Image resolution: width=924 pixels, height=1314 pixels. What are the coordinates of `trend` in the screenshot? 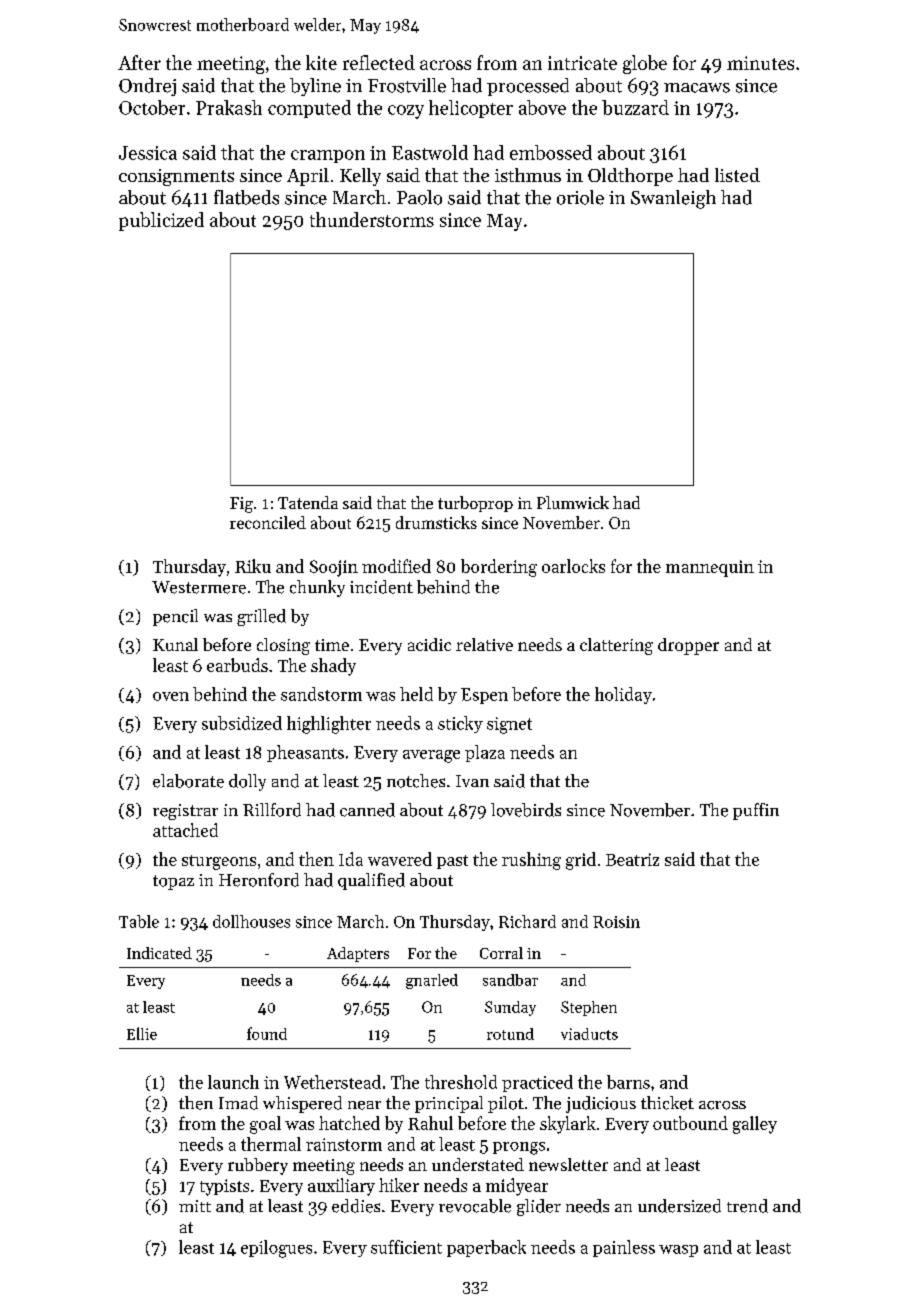 It's located at (747, 1206).
